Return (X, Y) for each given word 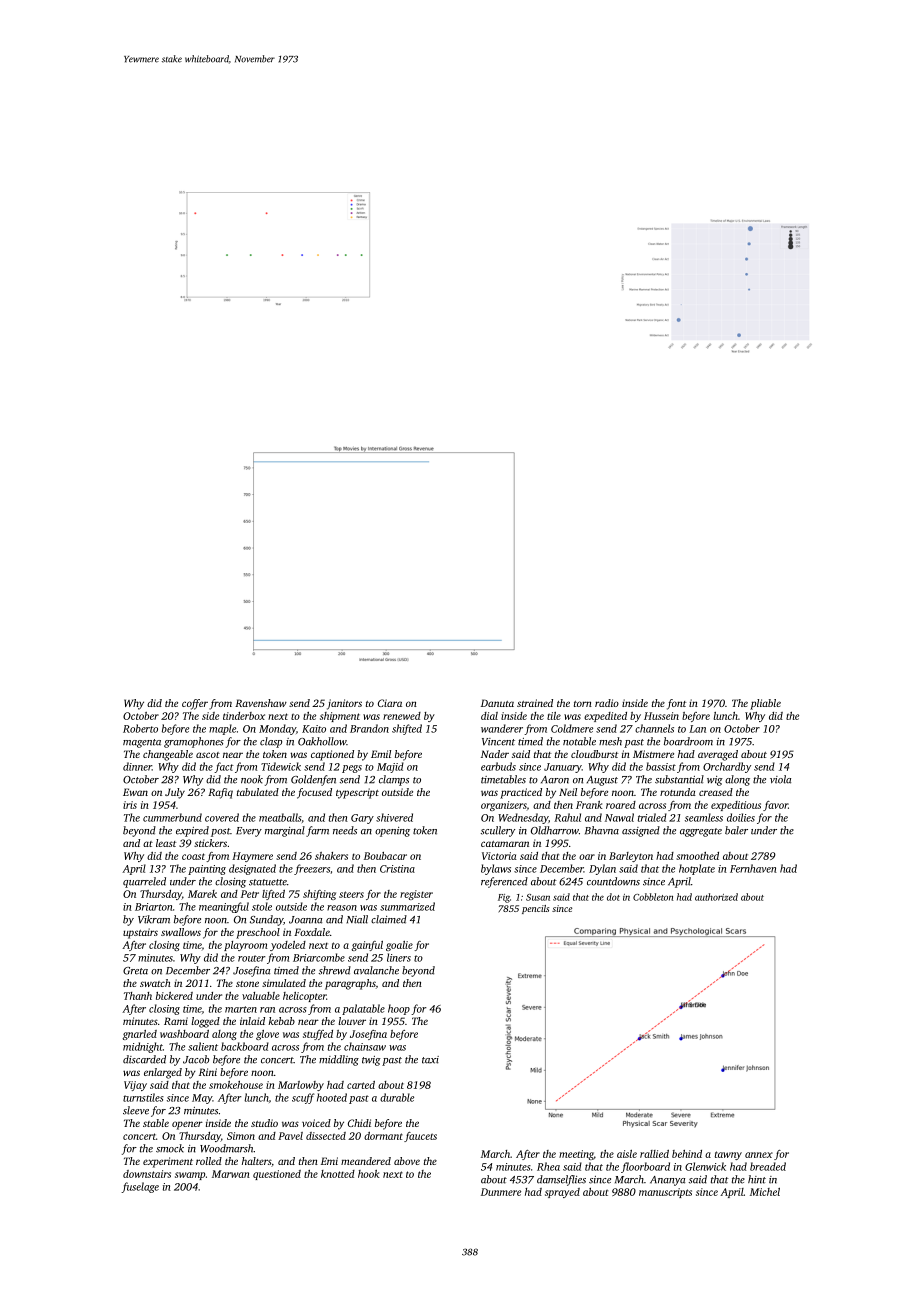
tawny (728, 1155)
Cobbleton (653, 897)
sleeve (136, 1110)
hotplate (697, 869)
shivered (394, 817)
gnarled (139, 1035)
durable (397, 1097)
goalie (399, 946)
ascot (208, 755)
